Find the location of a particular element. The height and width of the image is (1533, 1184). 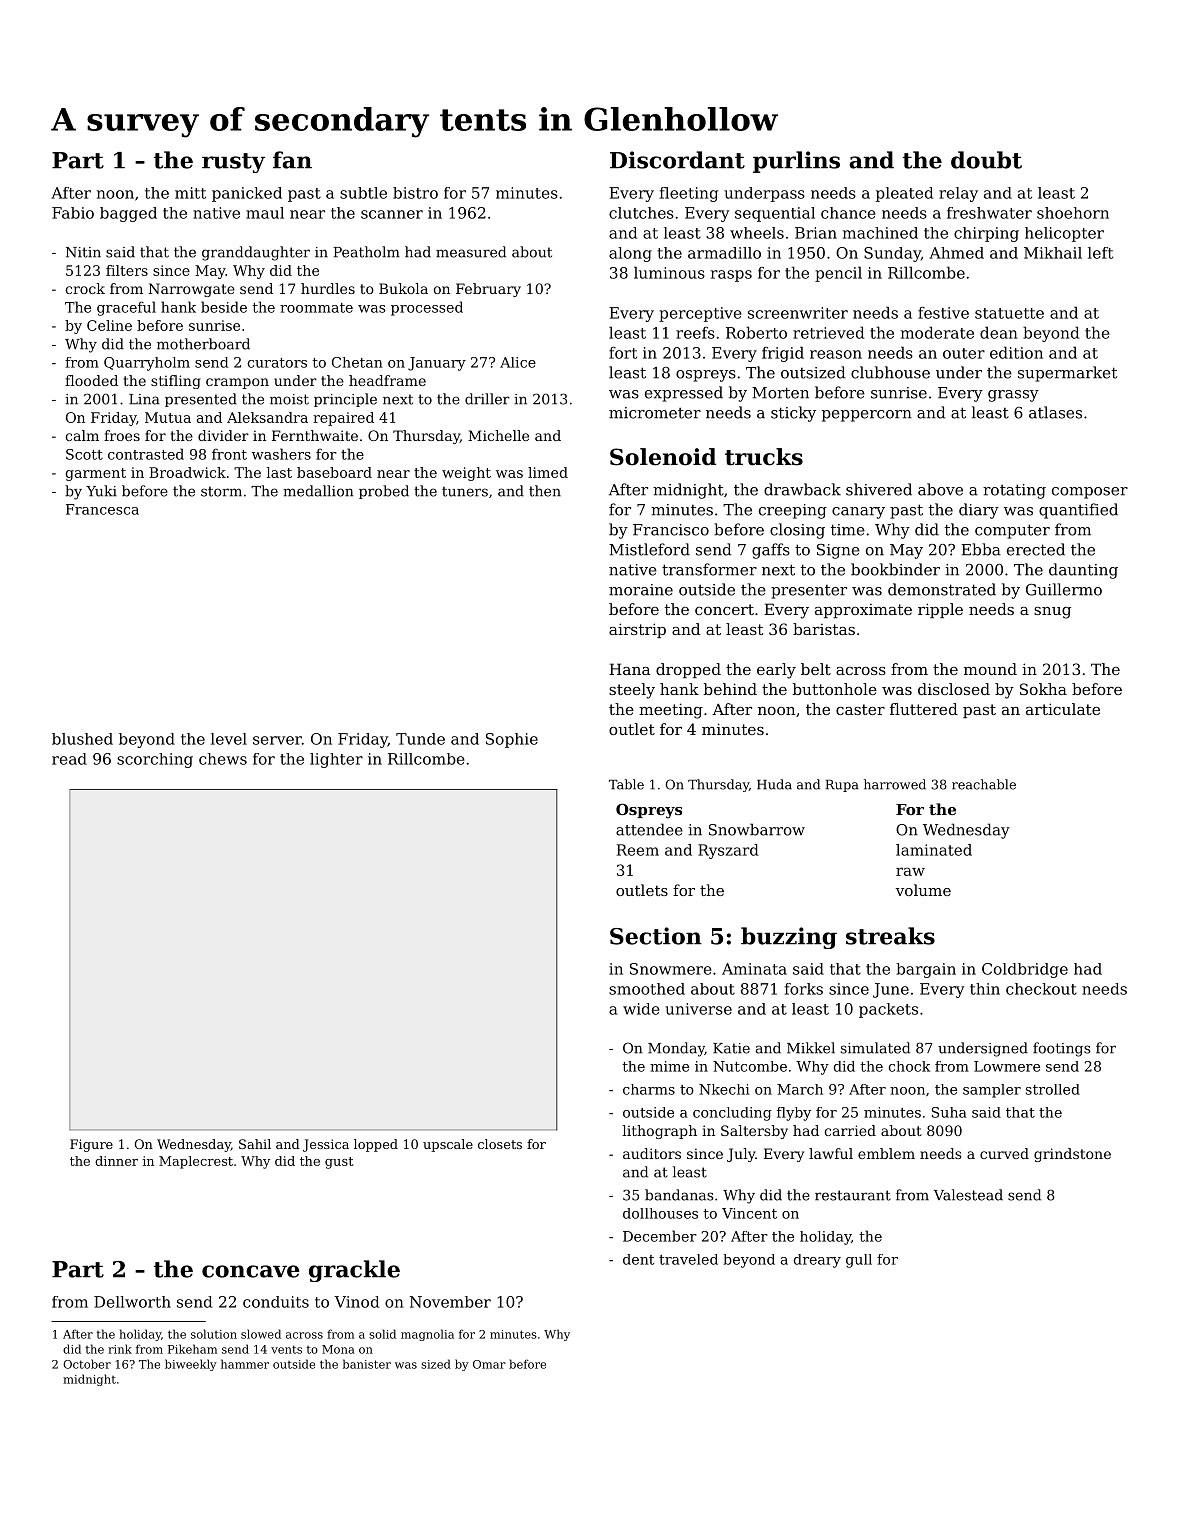

Broadwick is located at coordinates (187, 472).
